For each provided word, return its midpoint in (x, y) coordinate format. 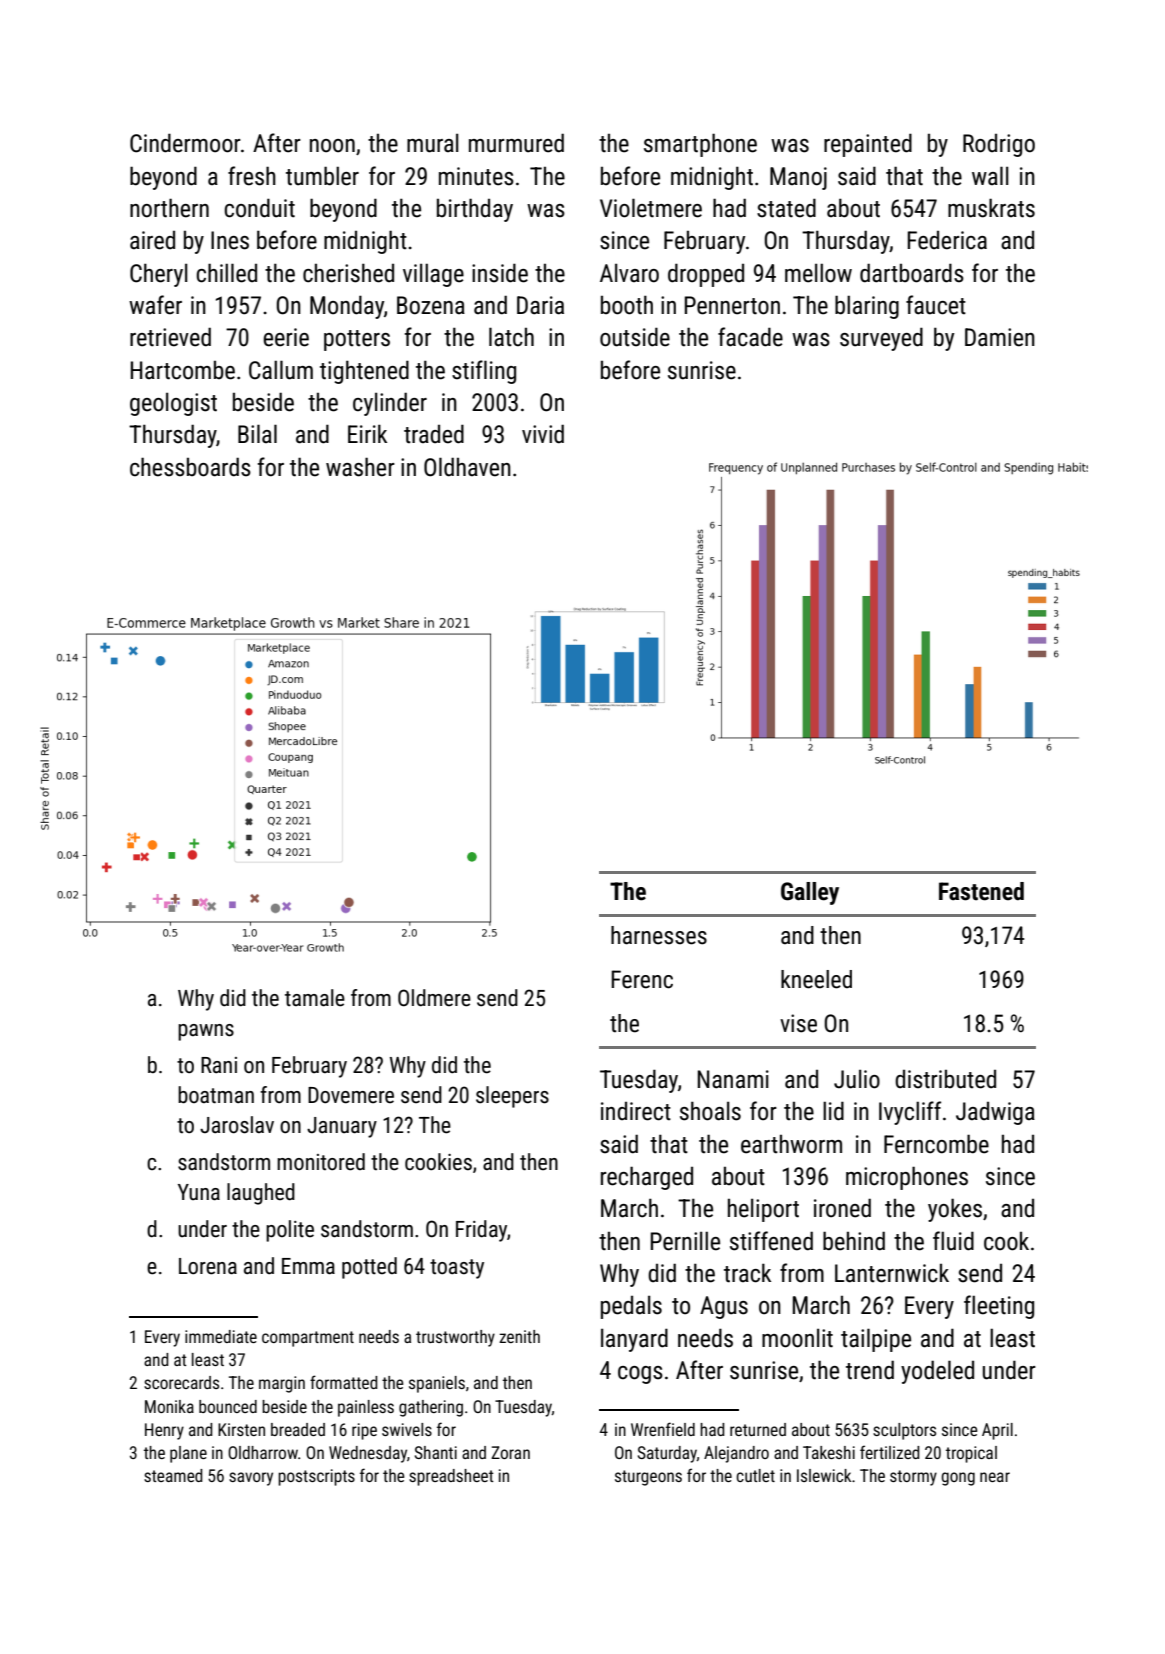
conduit (259, 208)
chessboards (190, 467)
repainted (868, 145)
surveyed (881, 339)
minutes (476, 176)
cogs (640, 1375)
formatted (344, 1382)
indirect (636, 1111)
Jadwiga (995, 1113)
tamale (315, 998)
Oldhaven (467, 467)
